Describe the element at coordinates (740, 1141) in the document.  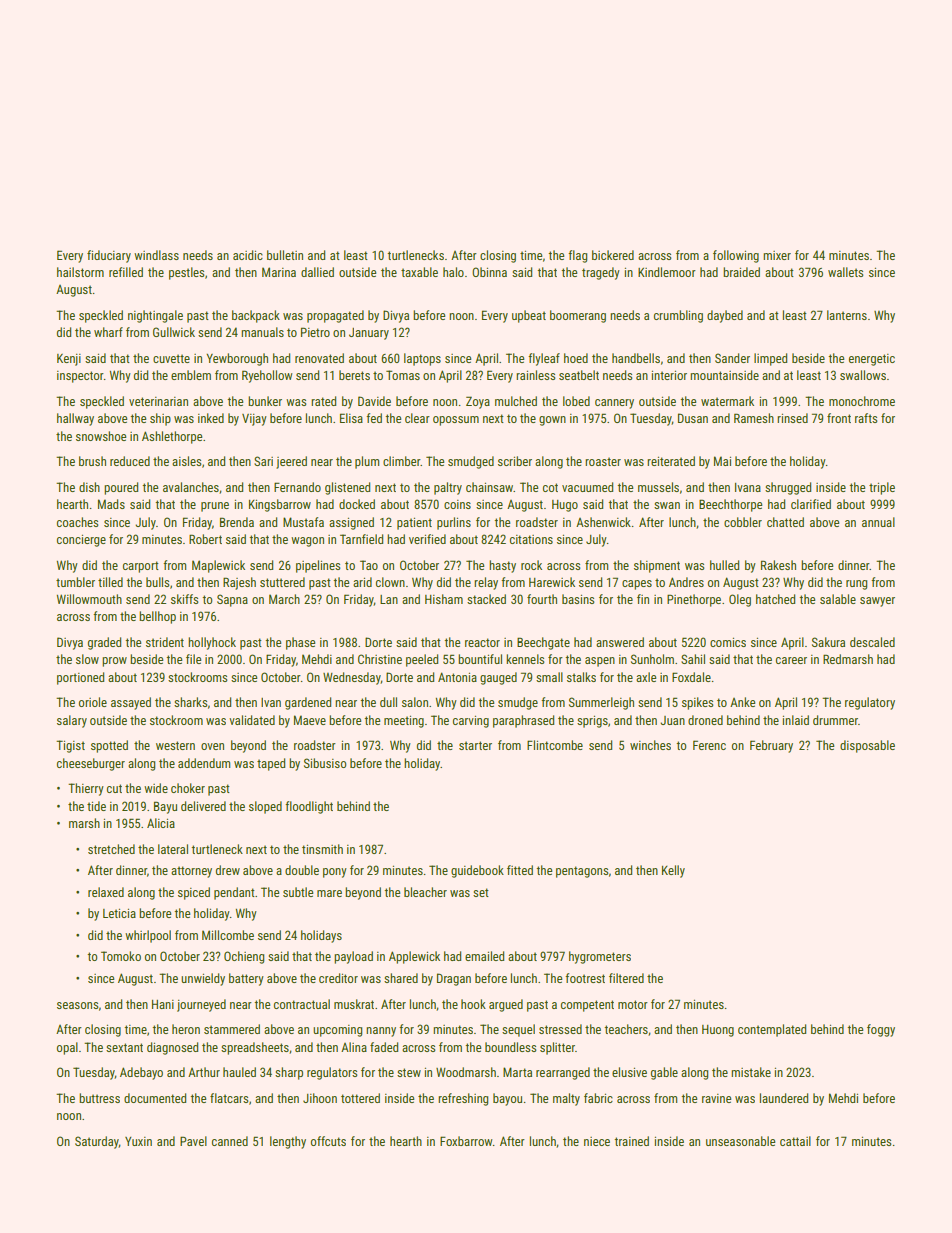
I see `unseasonable` at that location.
